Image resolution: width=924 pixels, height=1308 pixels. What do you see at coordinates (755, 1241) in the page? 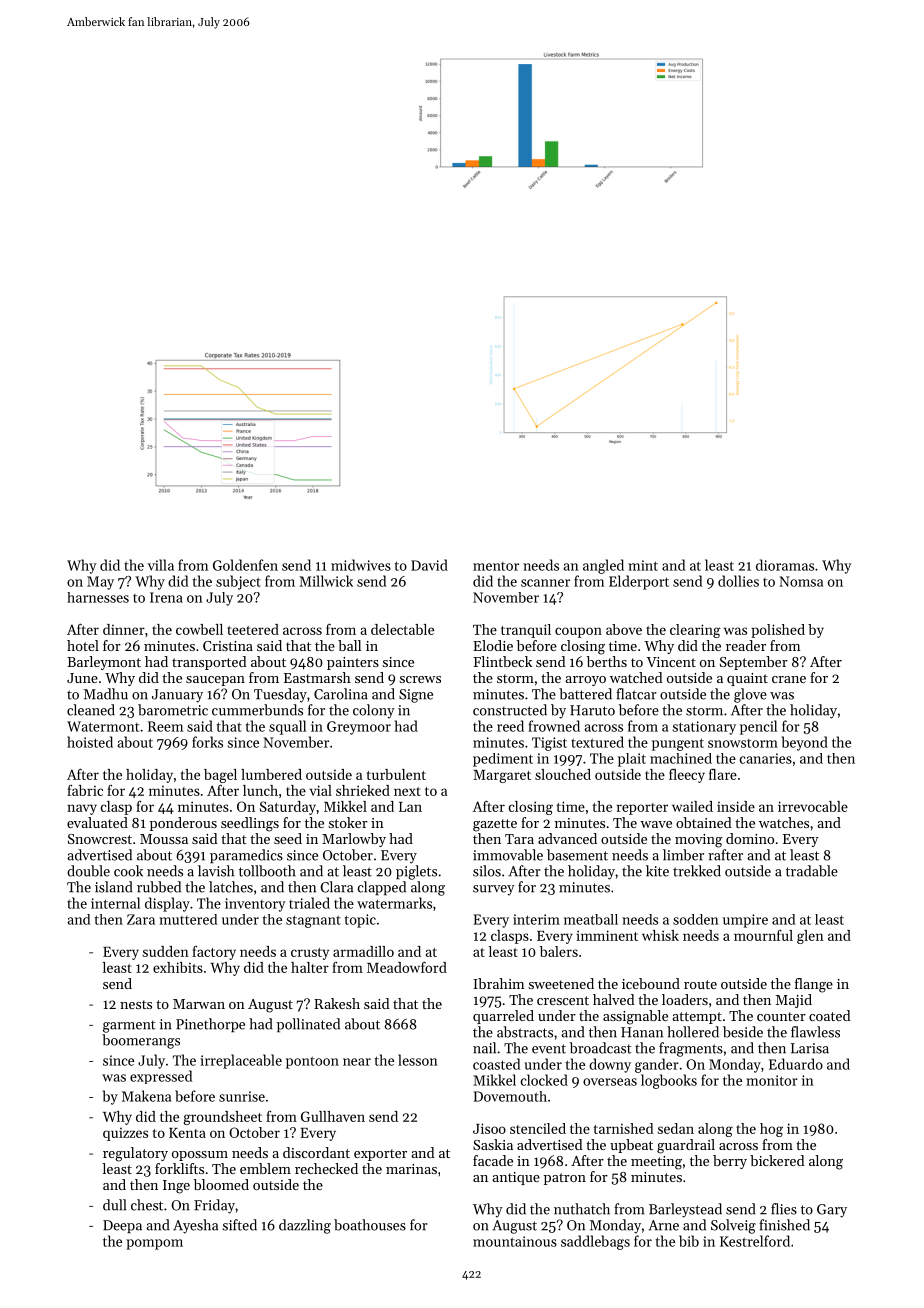
I see `Kestrelford` at bounding box center [755, 1241].
